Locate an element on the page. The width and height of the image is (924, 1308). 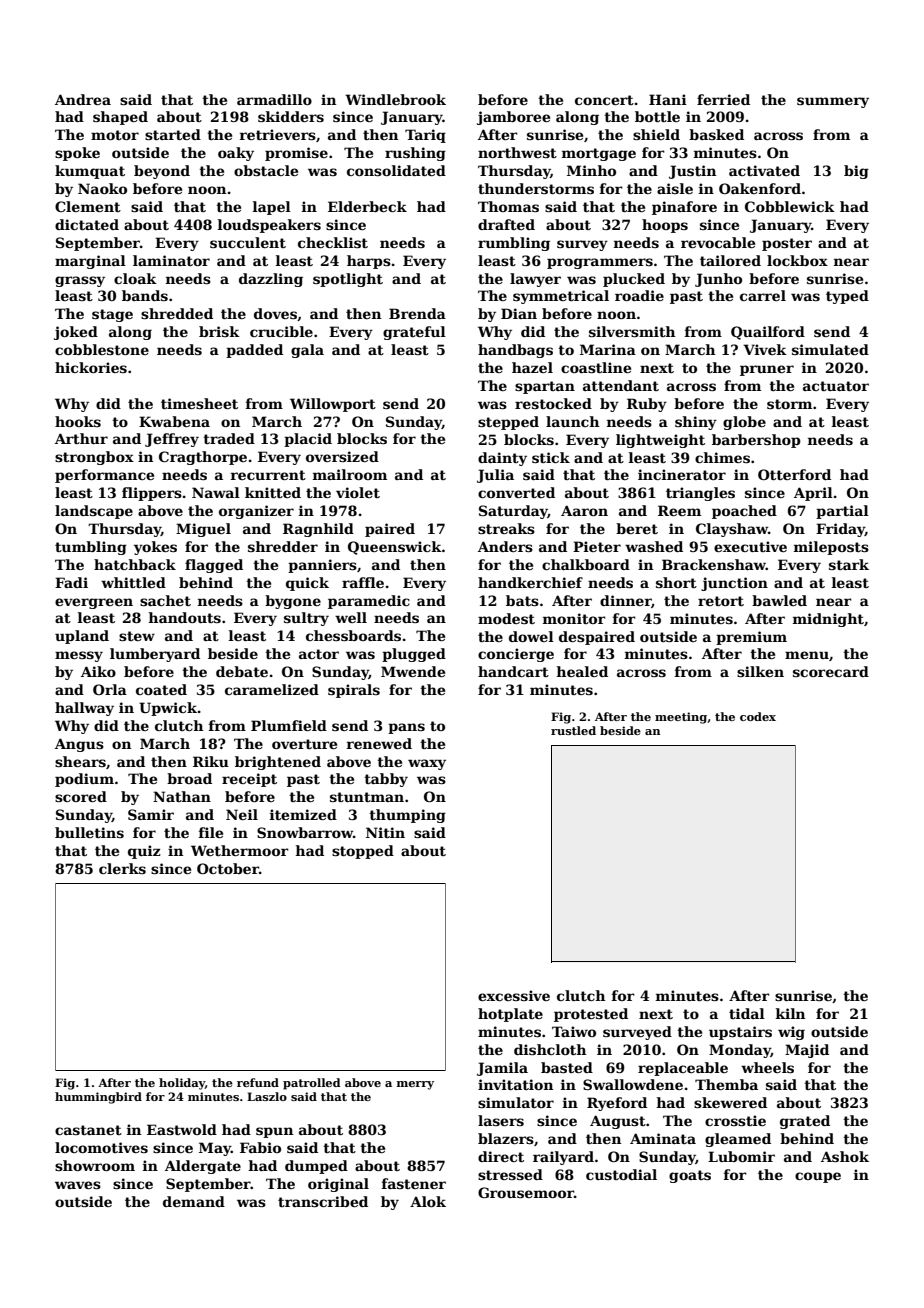
merry is located at coordinates (415, 1085).
